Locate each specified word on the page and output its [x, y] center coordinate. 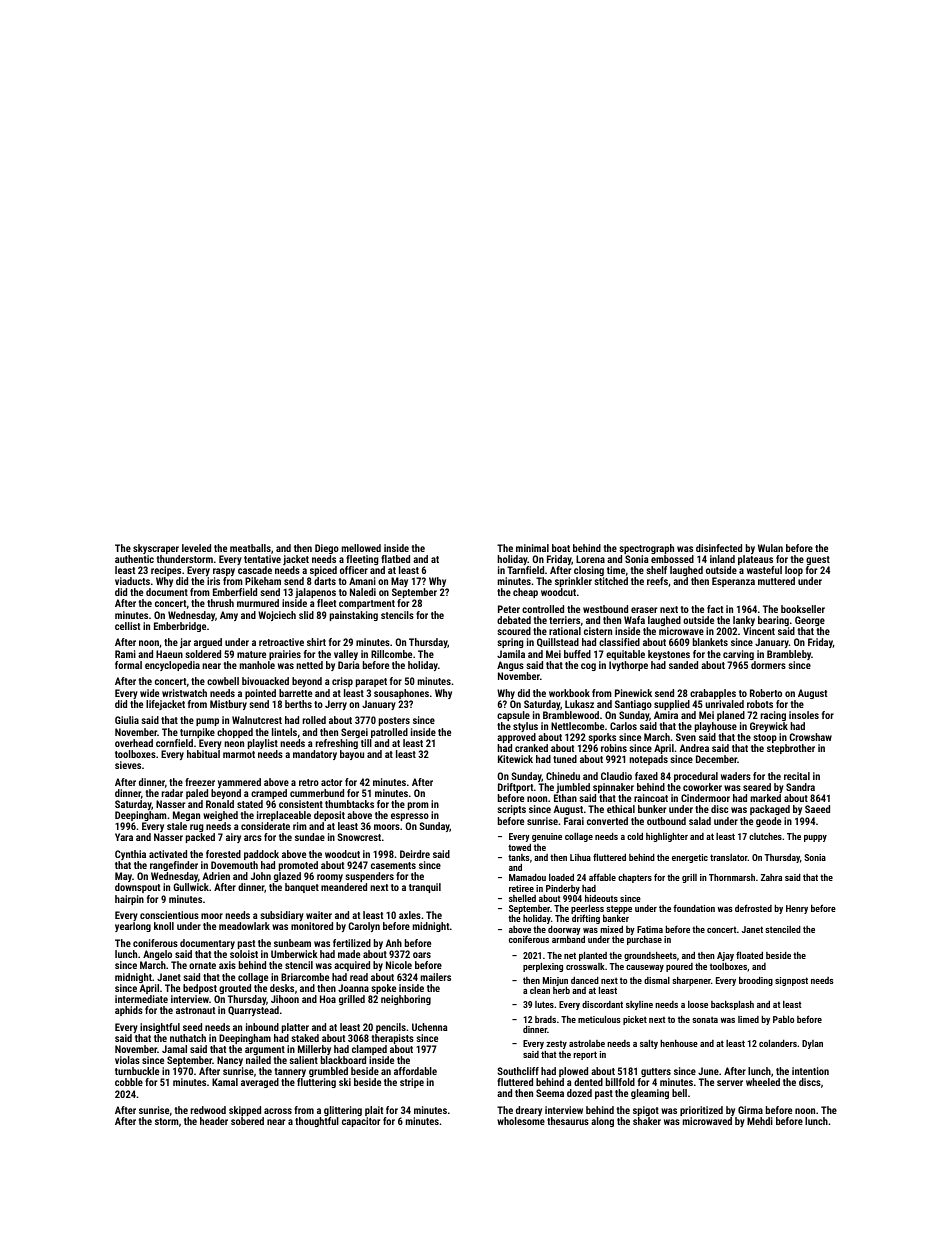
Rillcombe [391, 654]
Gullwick [191, 887]
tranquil [425, 888]
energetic [690, 858]
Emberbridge [180, 627]
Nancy [230, 1061]
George [810, 621]
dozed [579, 1093]
